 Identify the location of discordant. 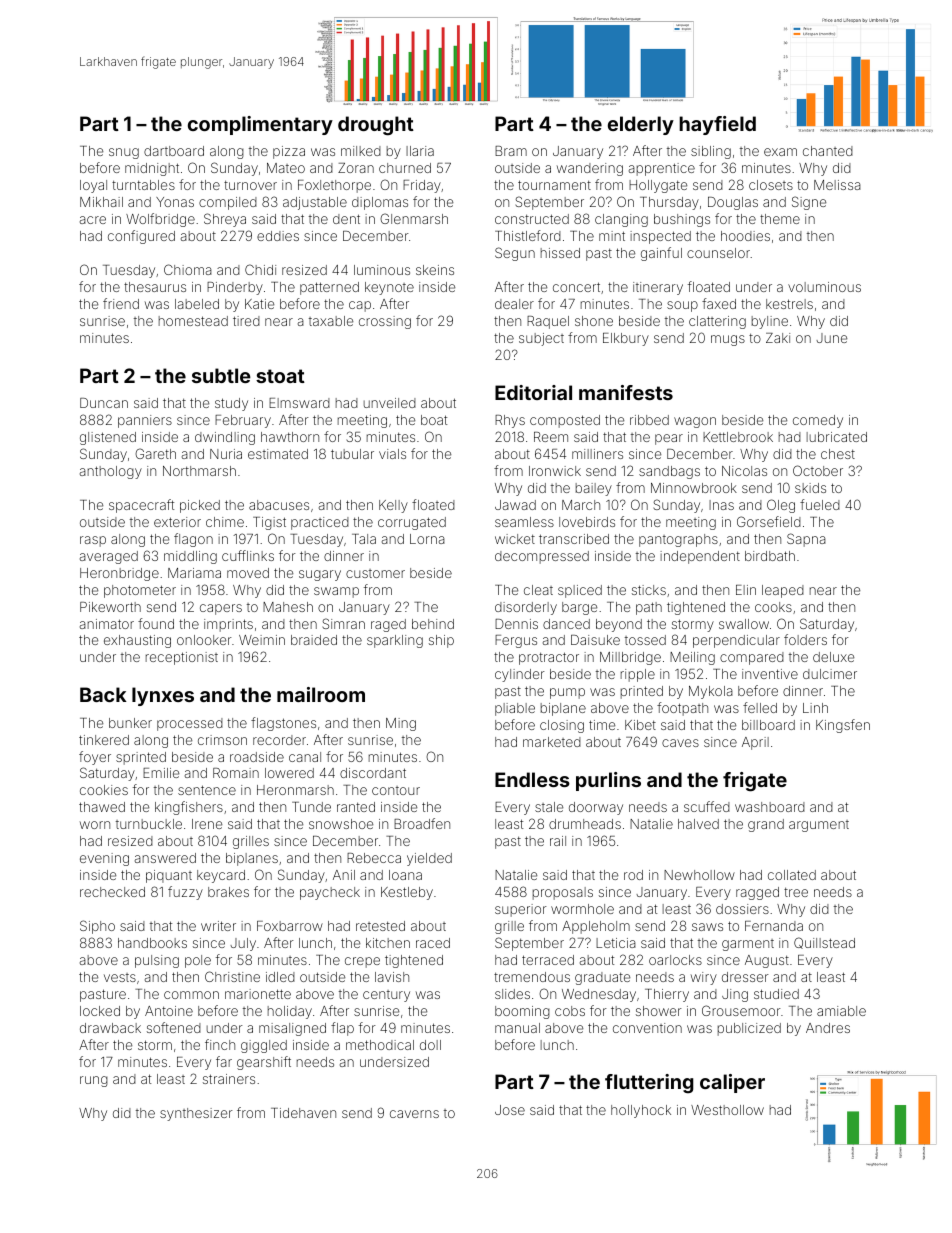
(373, 773).
